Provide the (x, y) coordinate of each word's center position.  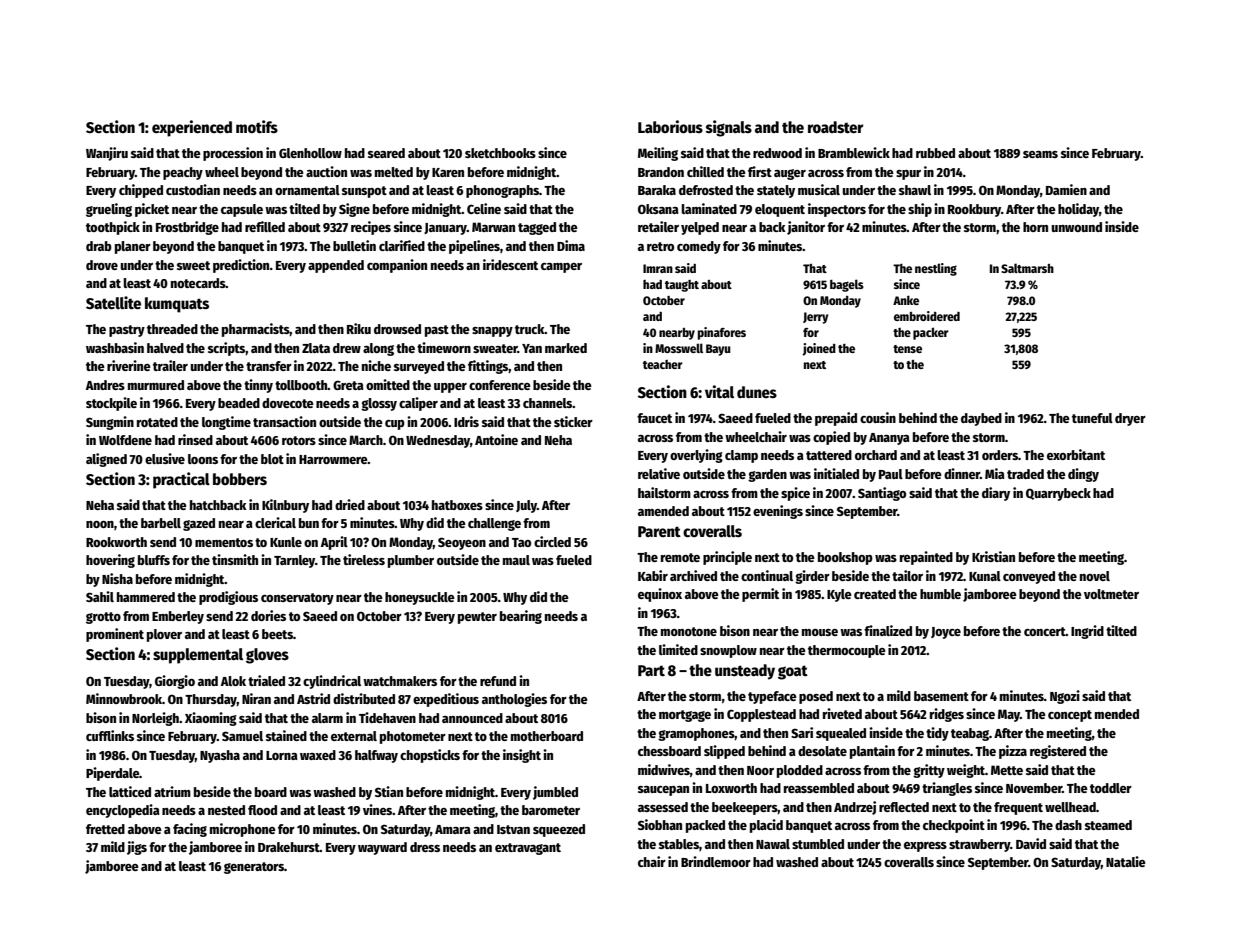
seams (1040, 154)
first (760, 171)
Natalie (1126, 861)
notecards (198, 283)
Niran (256, 698)
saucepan (663, 791)
